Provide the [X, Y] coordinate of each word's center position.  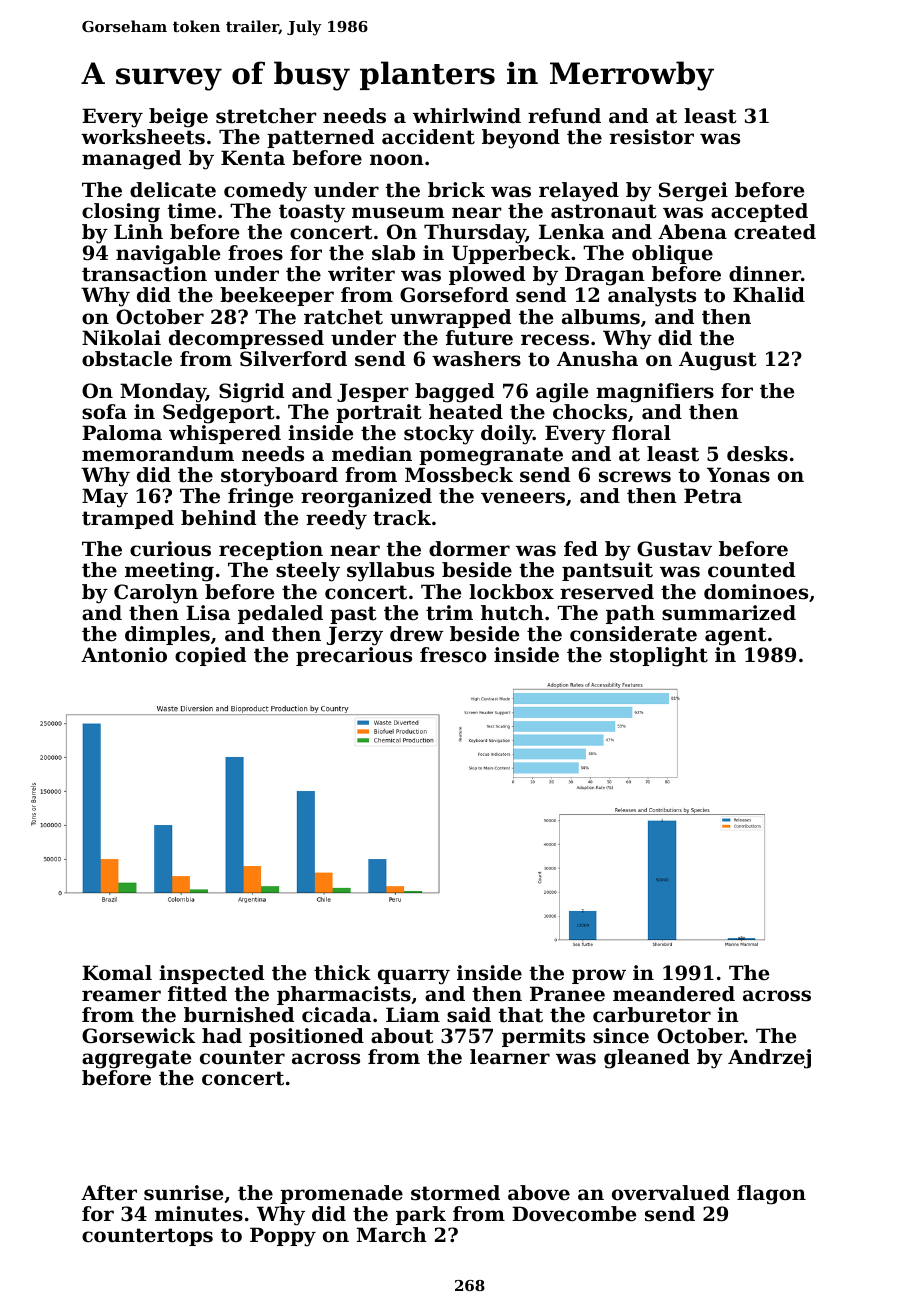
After [109, 1193]
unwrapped [450, 318]
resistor [652, 137]
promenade [341, 1194]
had [222, 1035]
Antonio [124, 655]
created [775, 232]
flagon [771, 1195]
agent [735, 636]
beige [178, 118]
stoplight [659, 657]
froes [255, 253]
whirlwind [467, 115]
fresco [453, 655]
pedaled [280, 614]
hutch [512, 613]
